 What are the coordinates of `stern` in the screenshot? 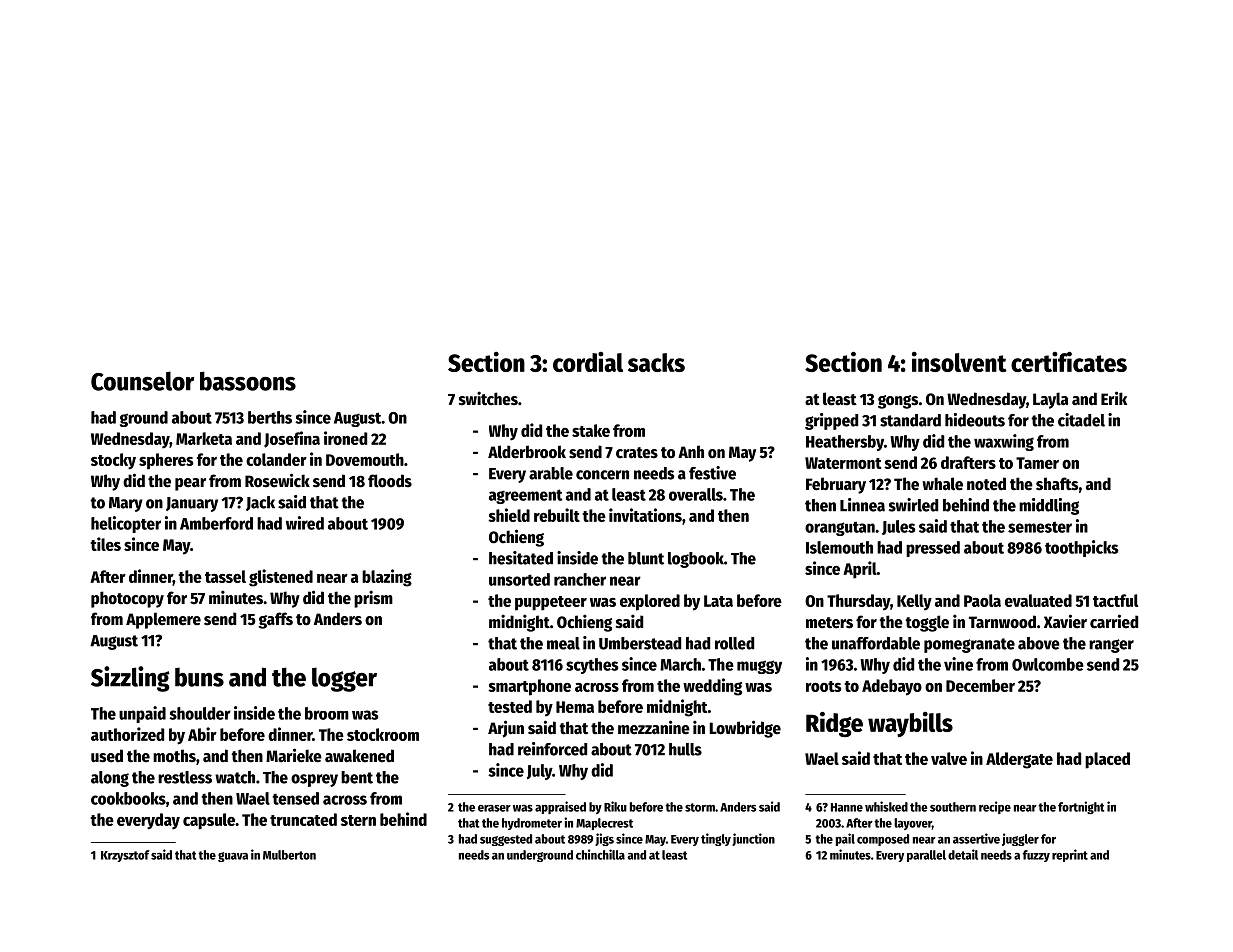 It's located at (358, 820).
